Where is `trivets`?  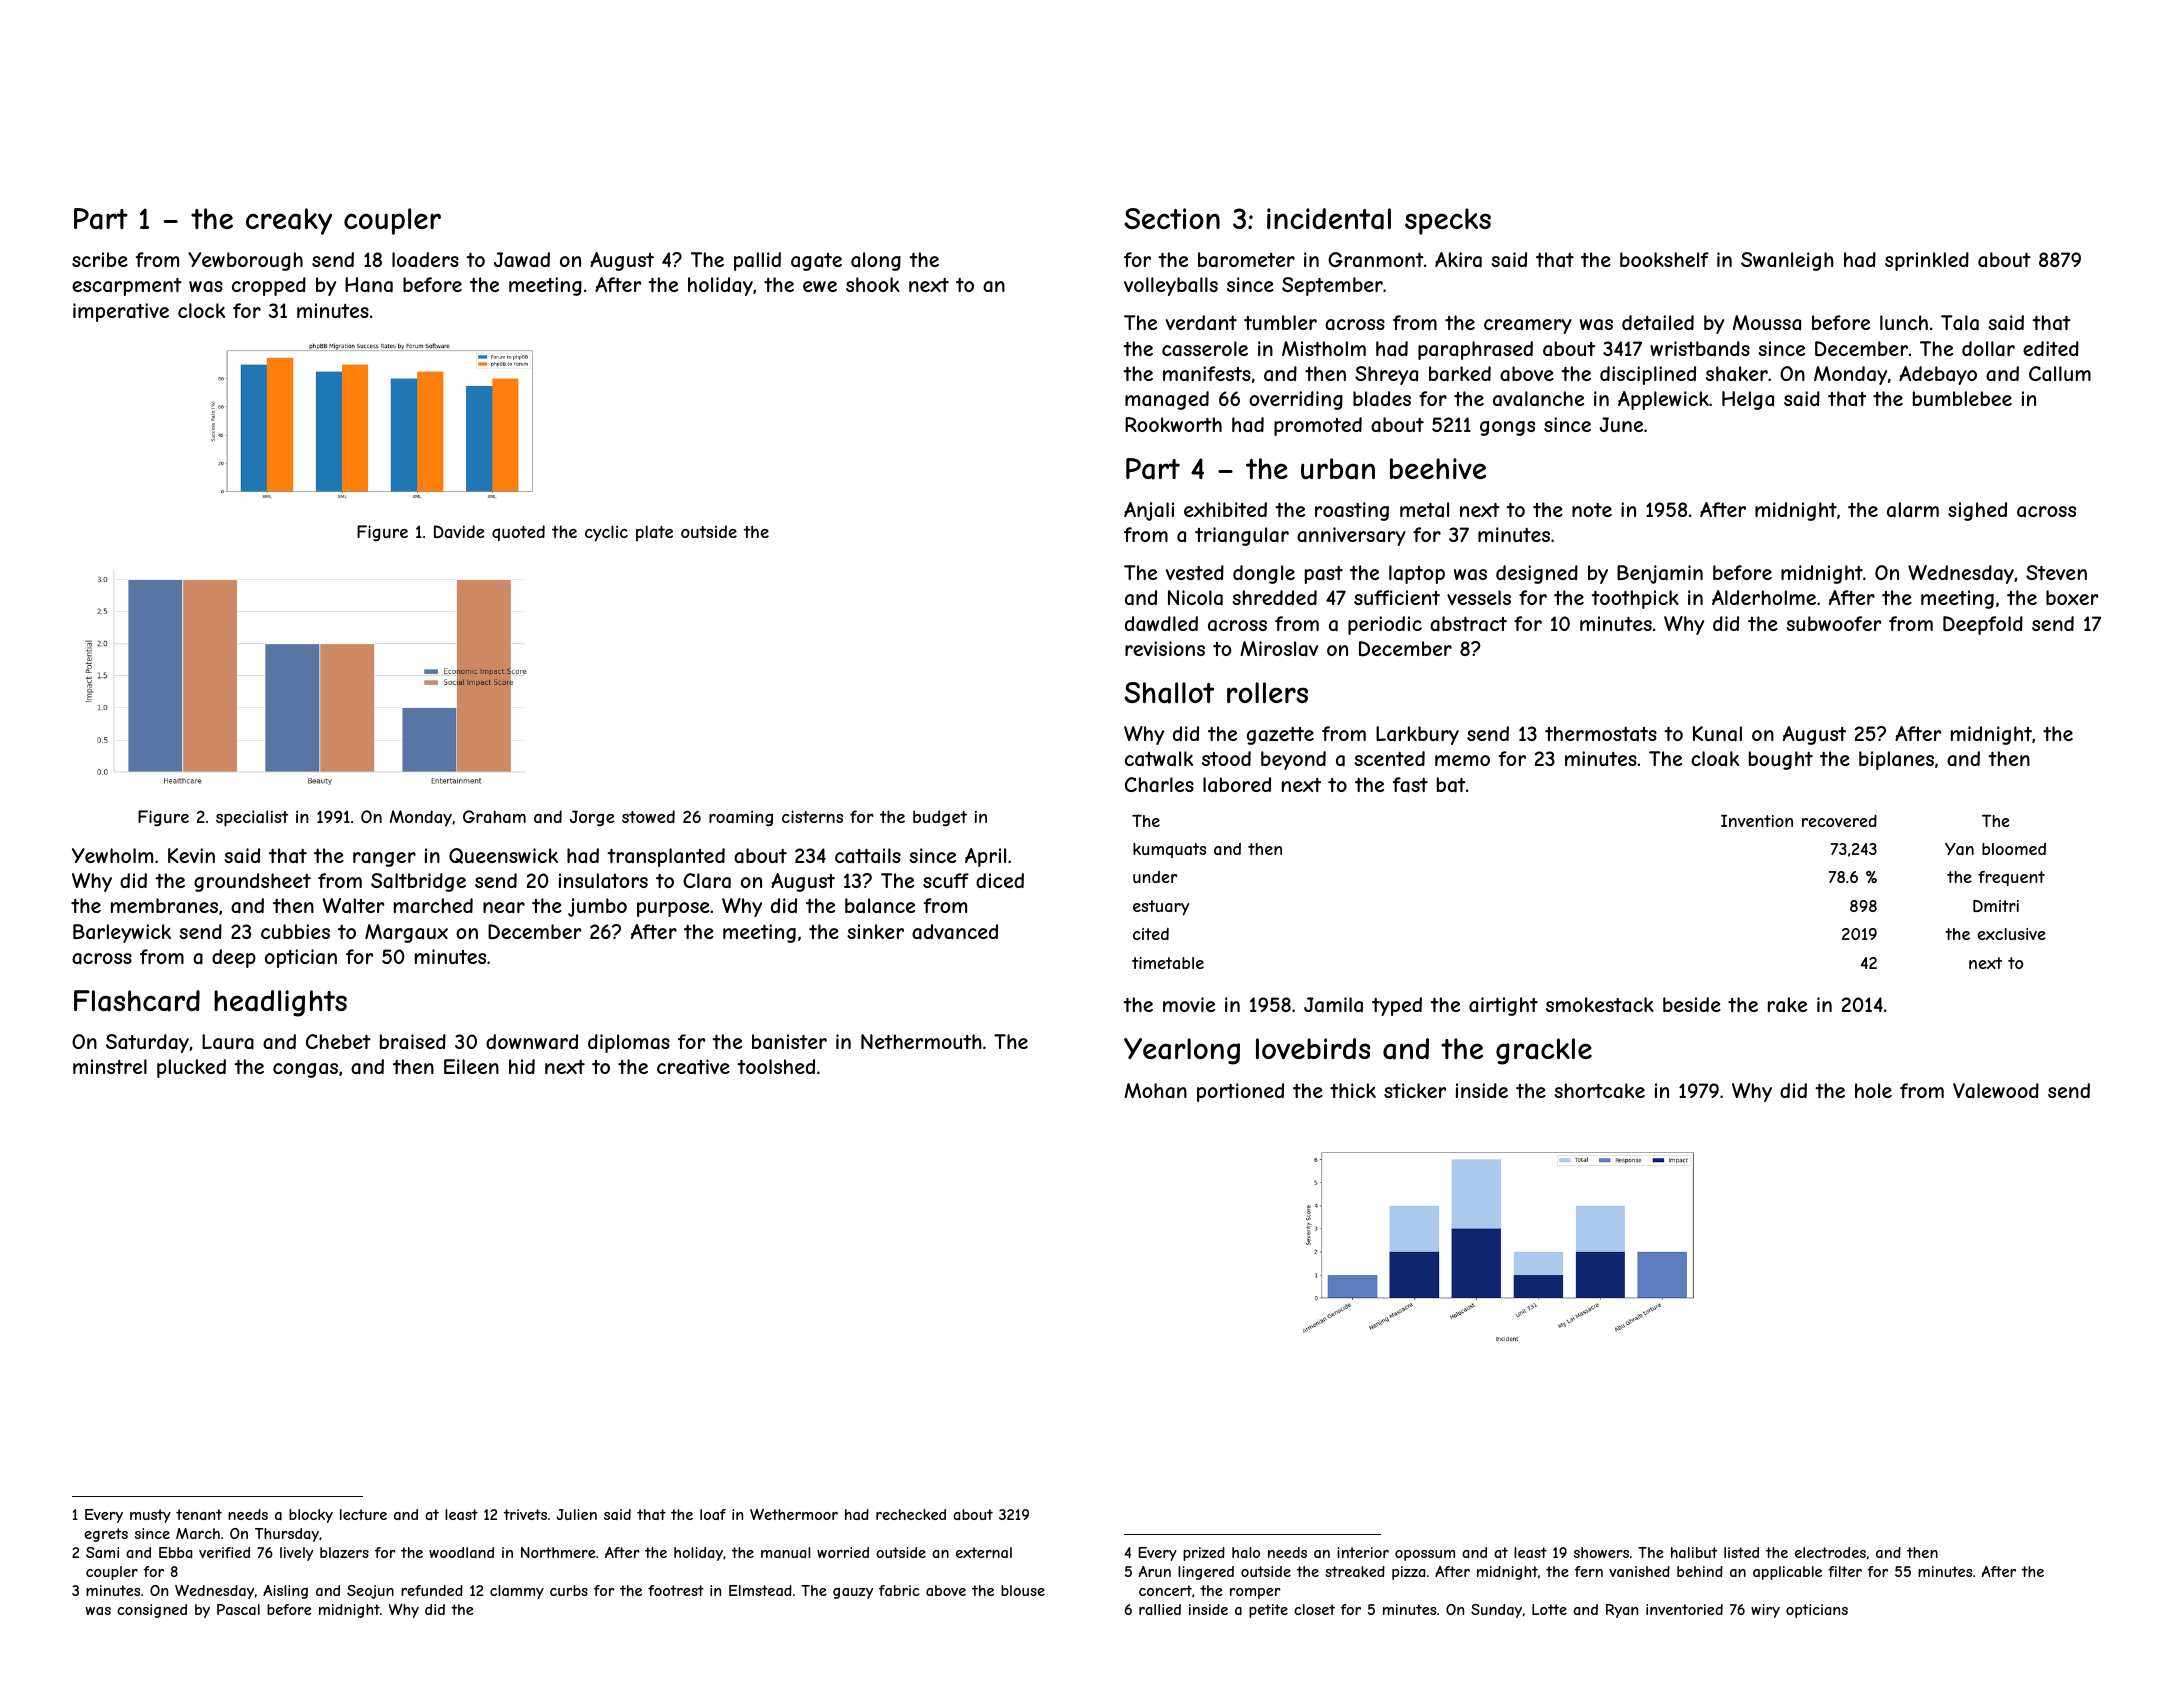
trivets is located at coordinates (525, 1514).
